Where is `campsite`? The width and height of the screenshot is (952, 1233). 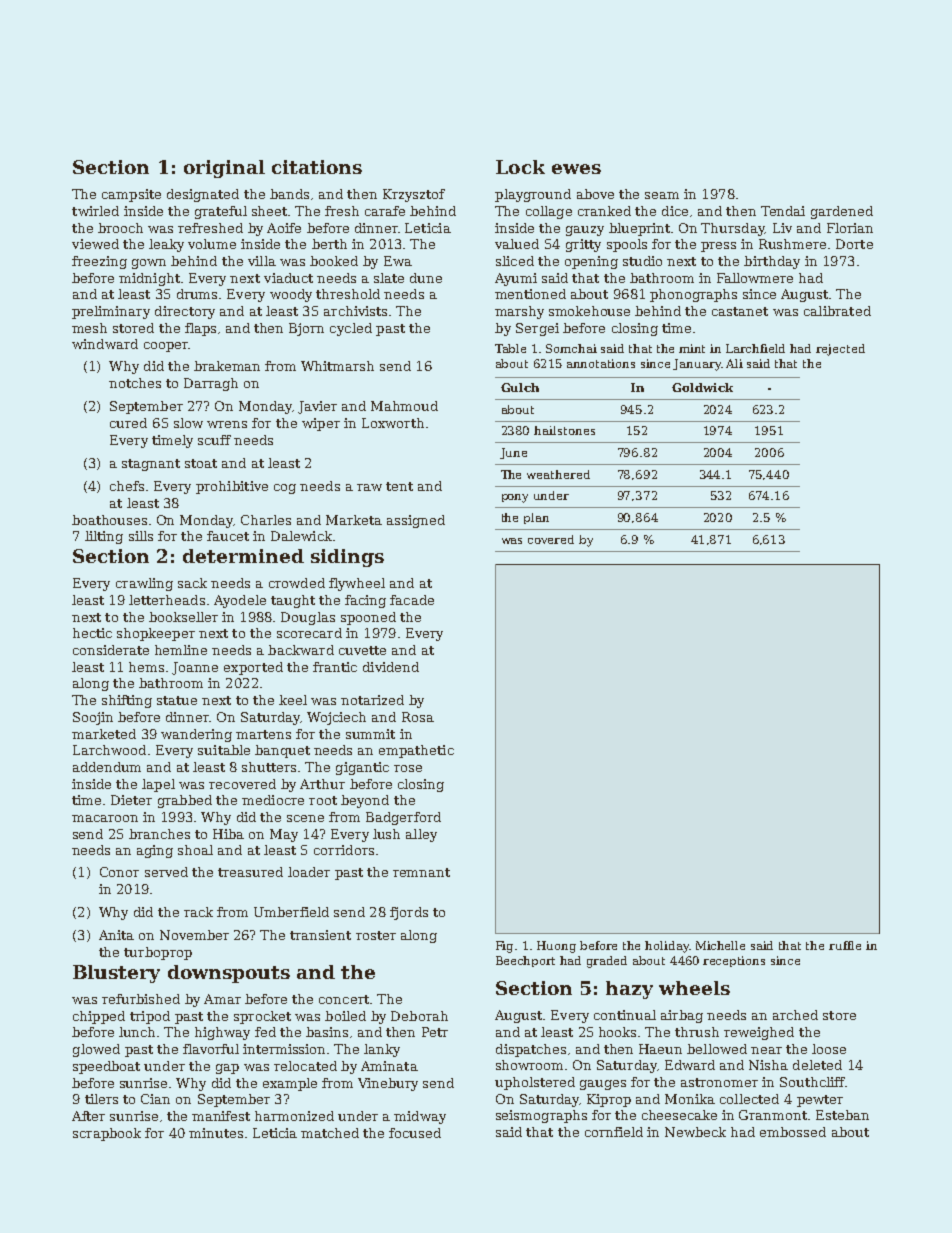
campsite is located at coordinates (131, 195).
